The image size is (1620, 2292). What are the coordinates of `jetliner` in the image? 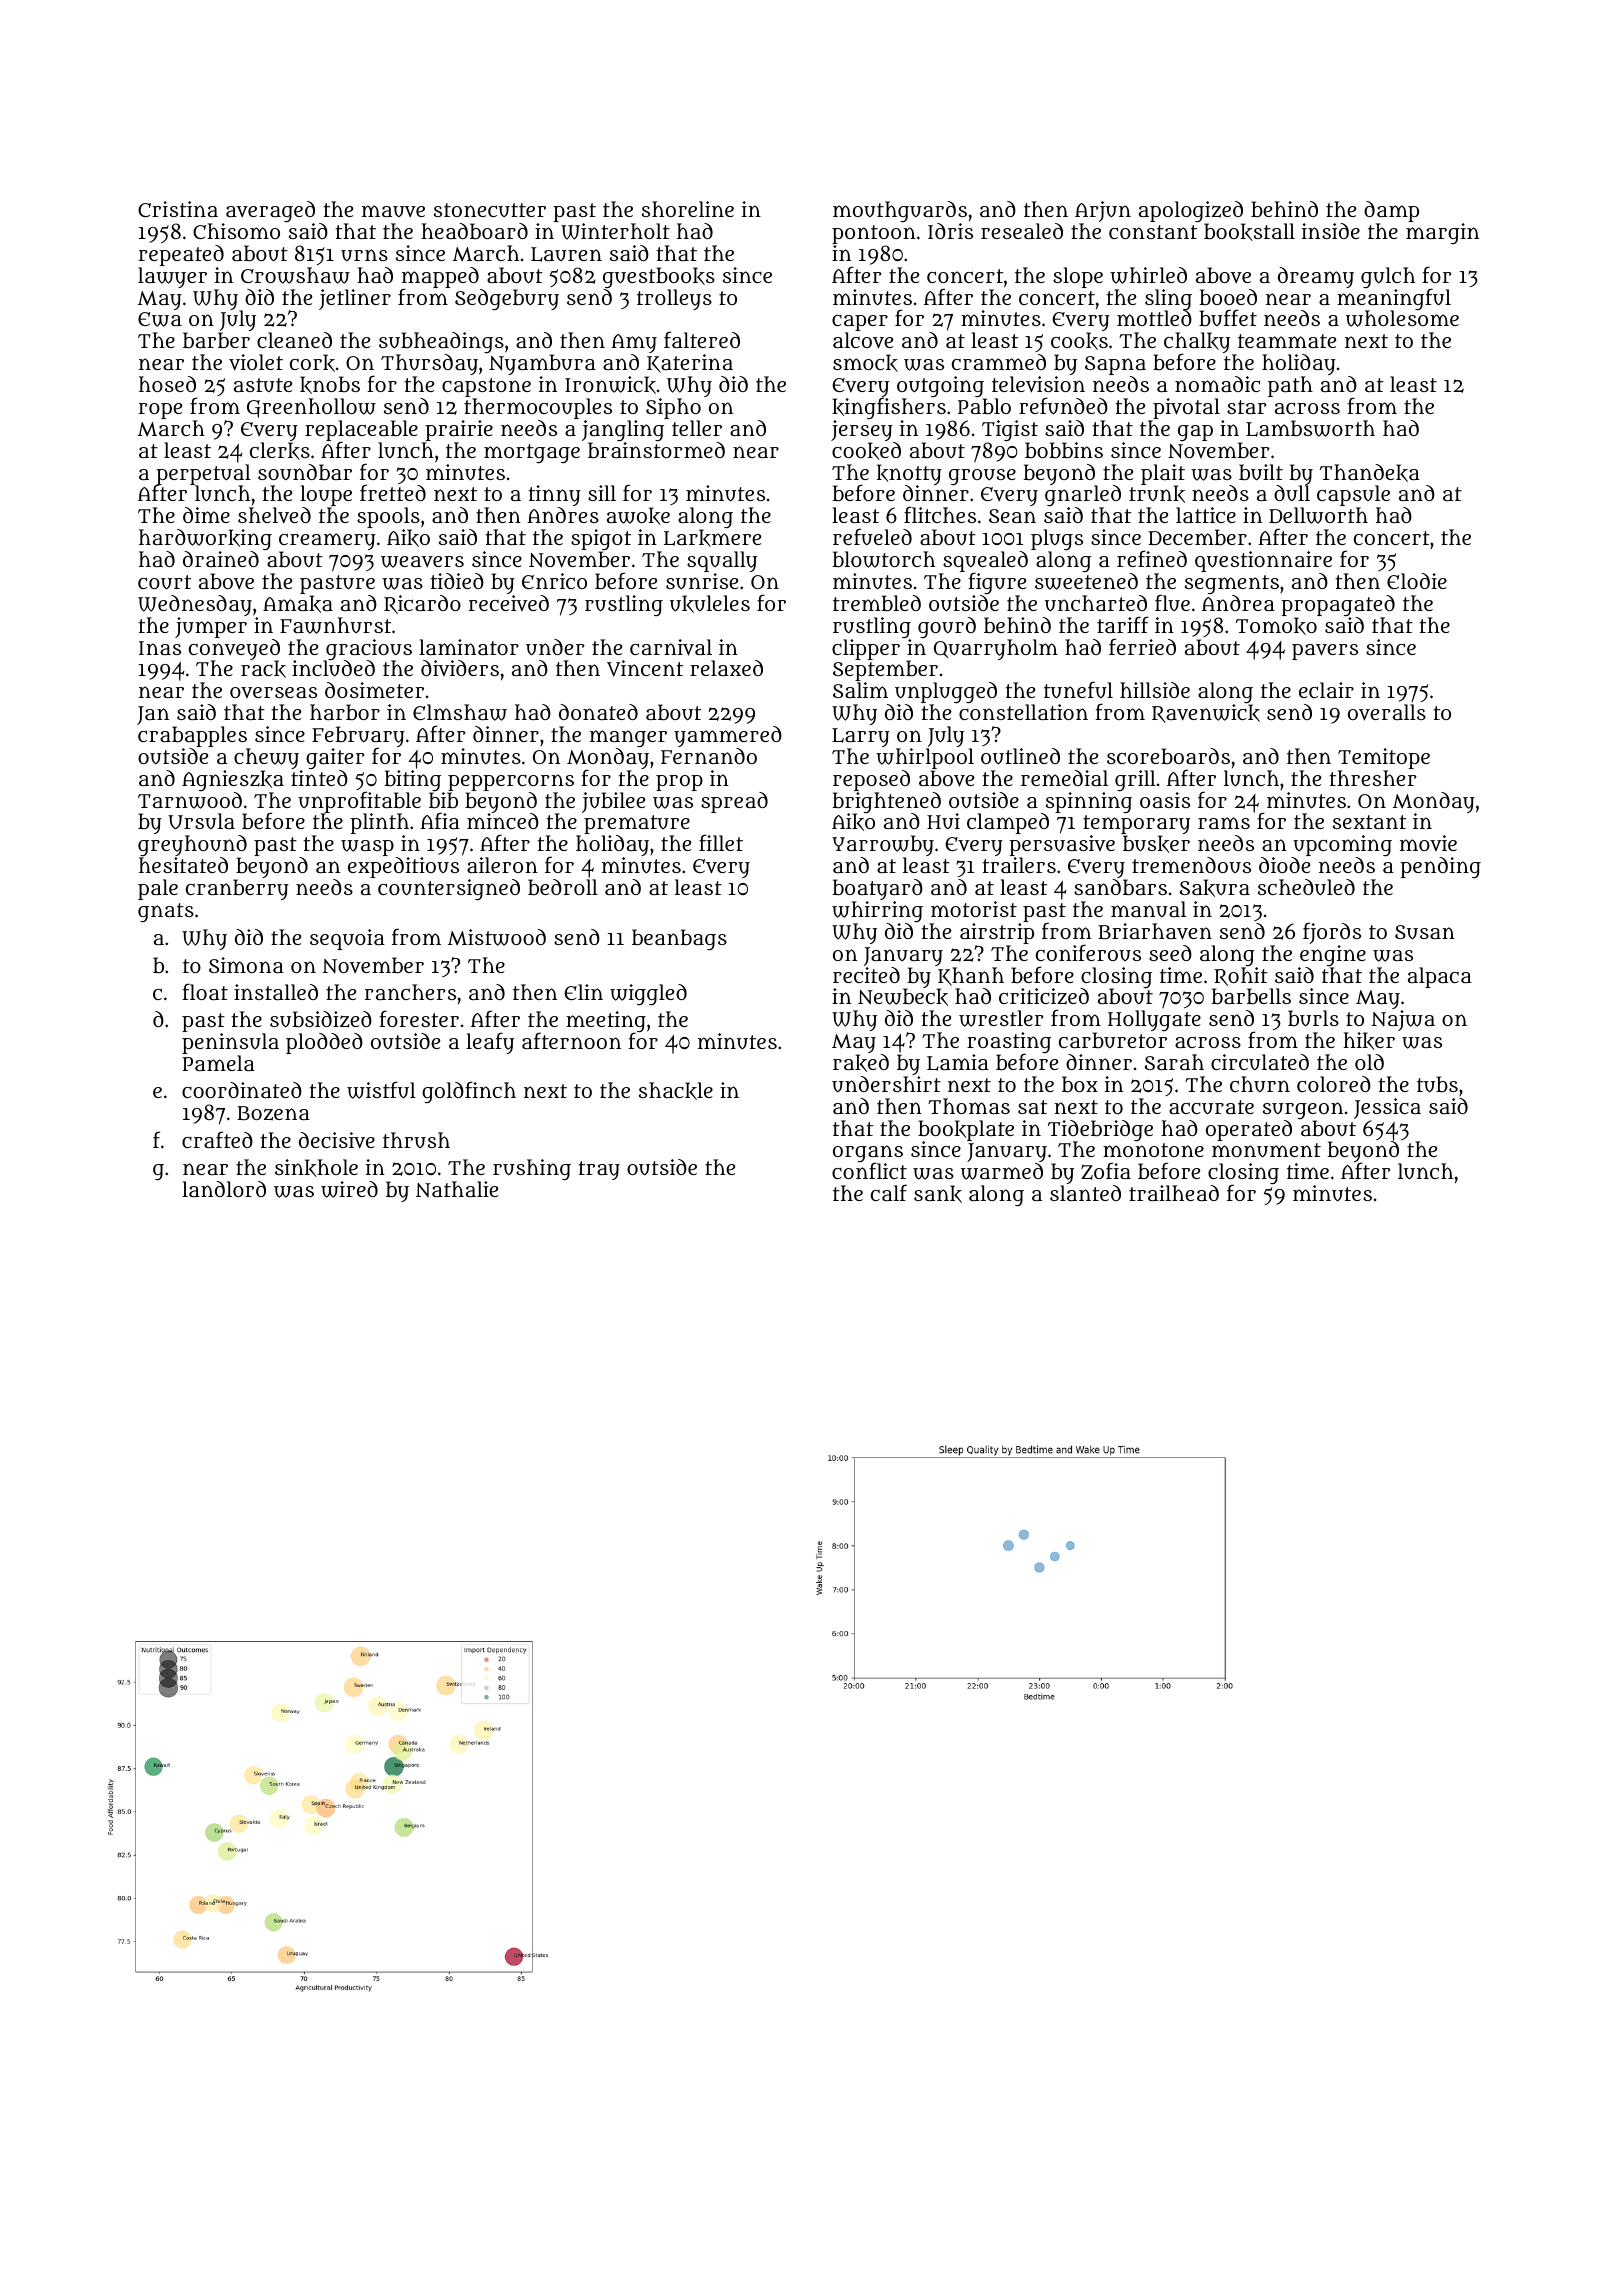 It's located at (355, 299).
